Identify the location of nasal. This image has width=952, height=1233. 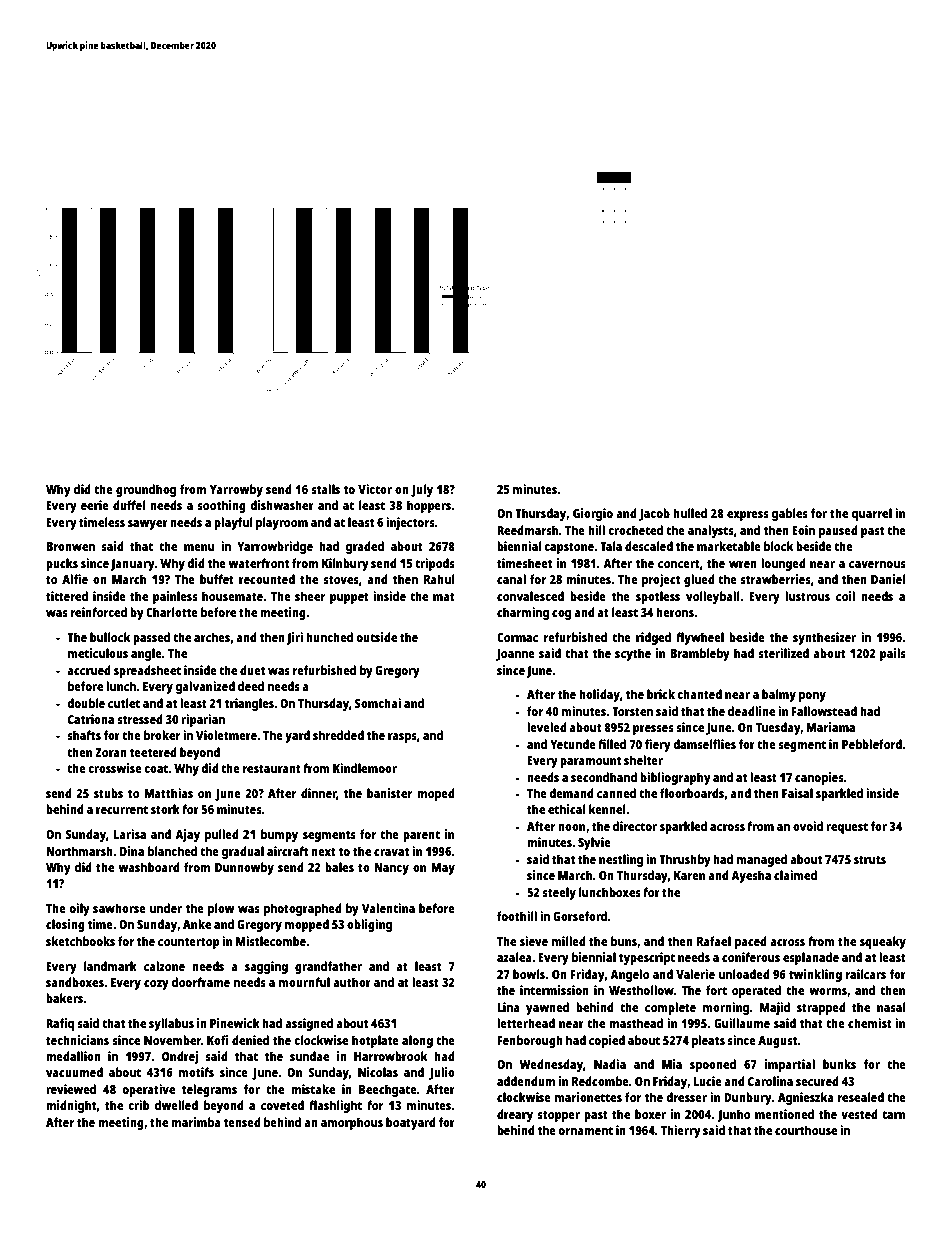
(891, 1007).
